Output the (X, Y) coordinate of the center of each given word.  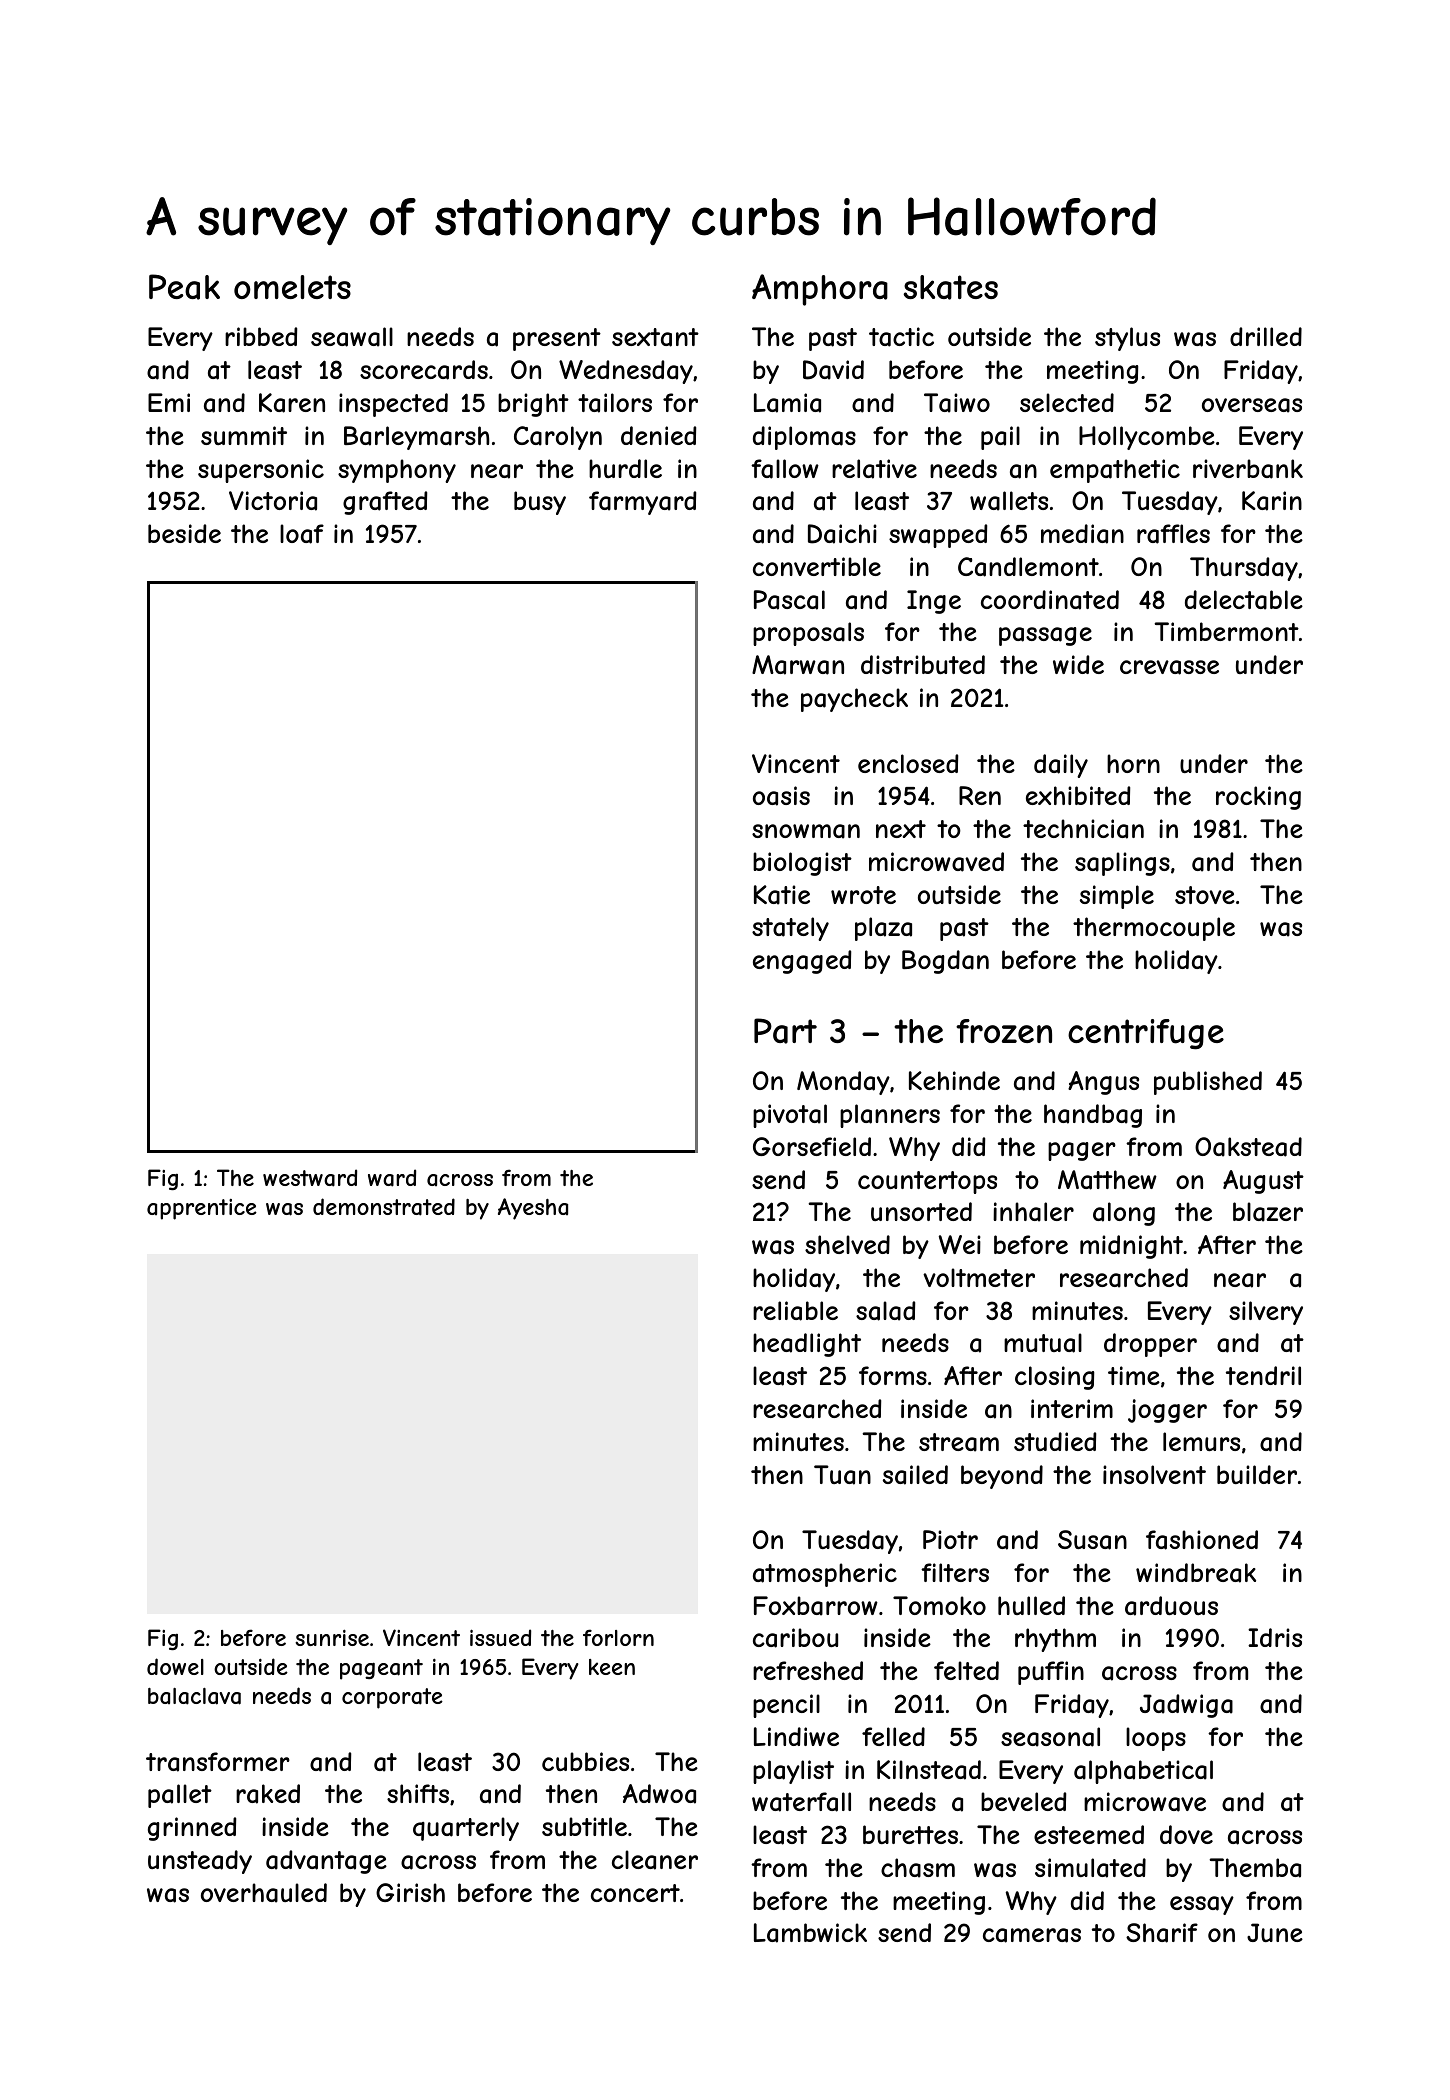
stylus (1127, 339)
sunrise (332, 1637)
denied (658, 435)
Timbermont (1226, 631)
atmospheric (825, 1575)
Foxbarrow (816, 1606)
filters (955, 1572)
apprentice (202, 1209)
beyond (1002, 1477)
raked (268, 1794)
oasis (781, 796)
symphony (397, 471)
